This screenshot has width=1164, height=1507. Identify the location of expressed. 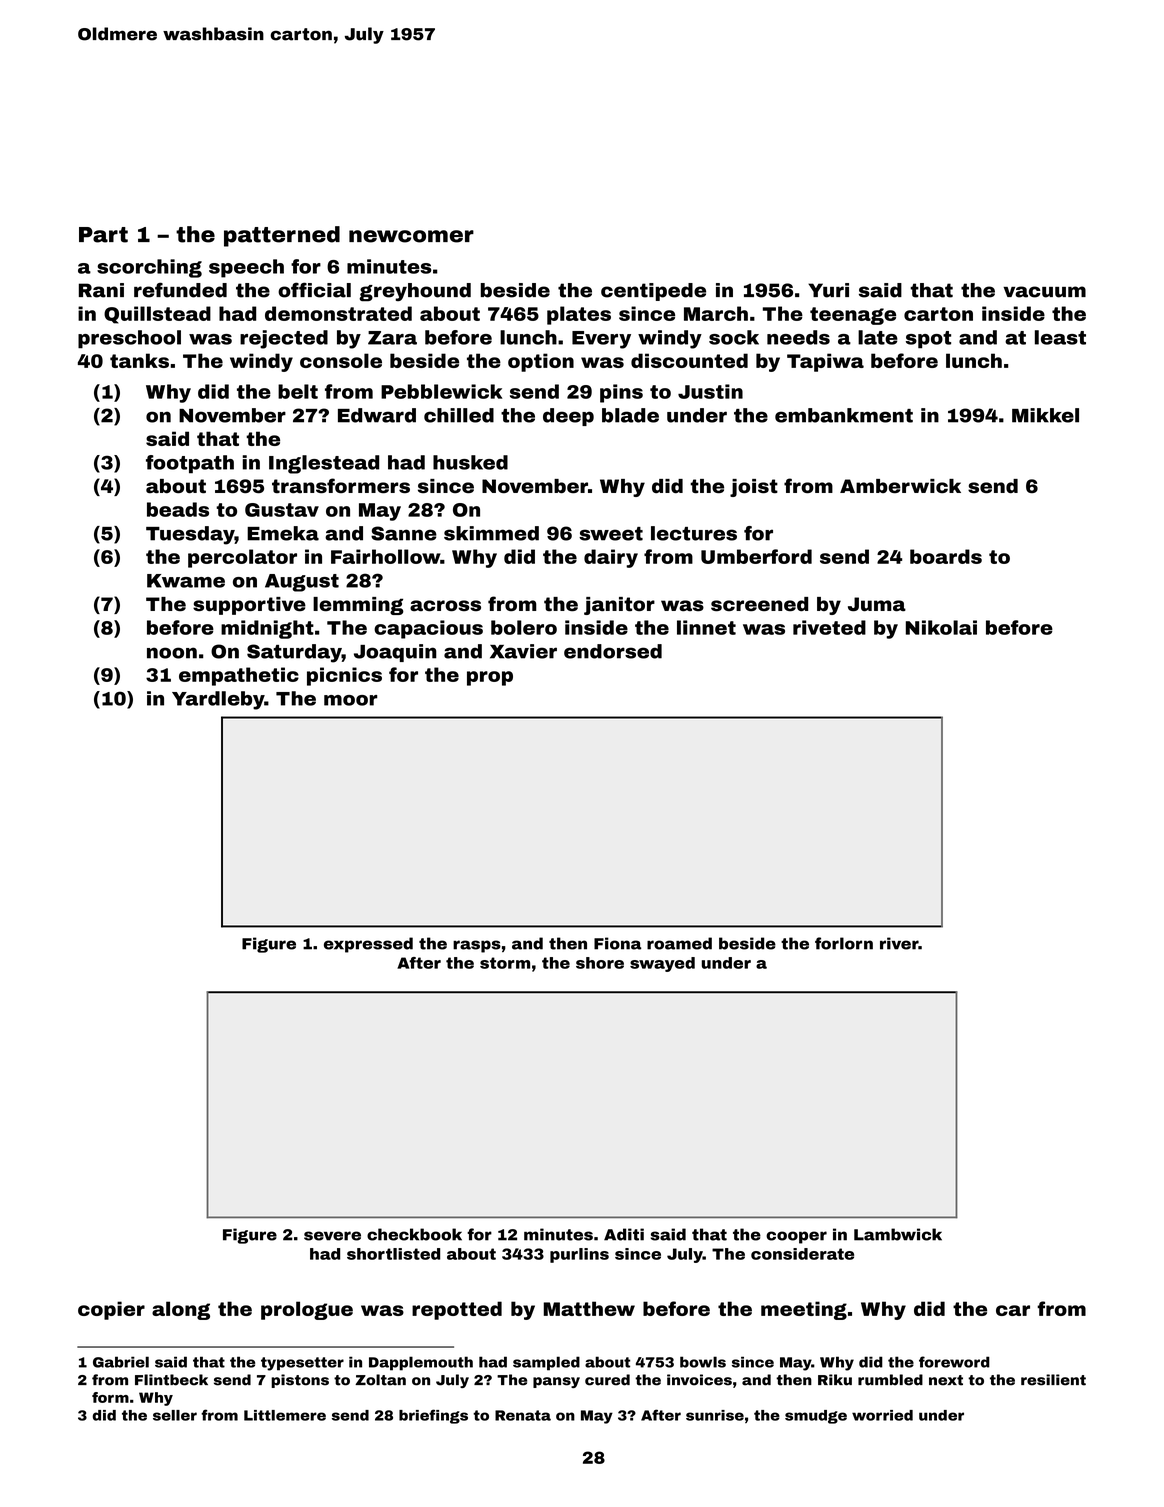
(368, 945).
